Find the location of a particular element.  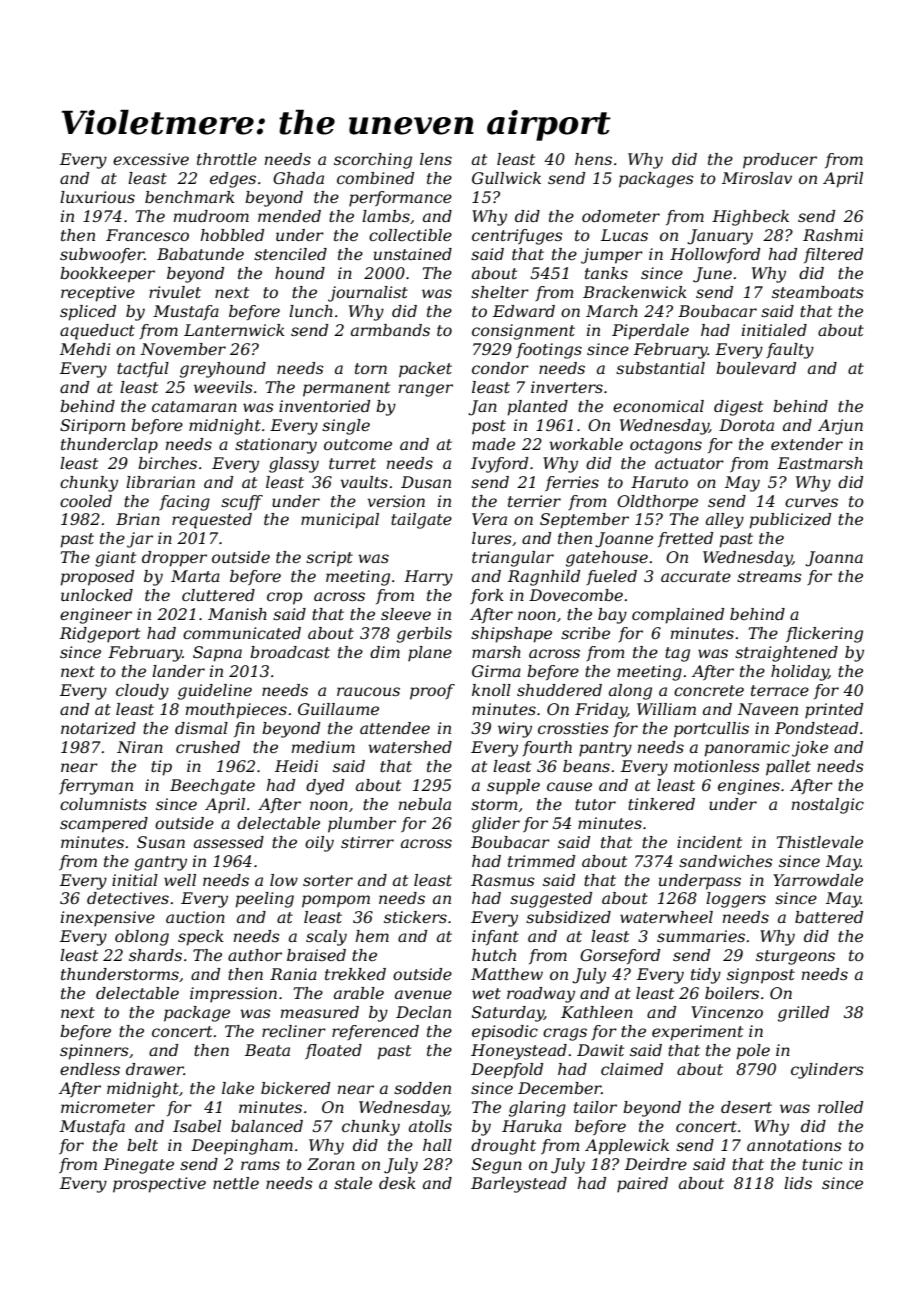

endless is located at coordinates (90, 1069).
